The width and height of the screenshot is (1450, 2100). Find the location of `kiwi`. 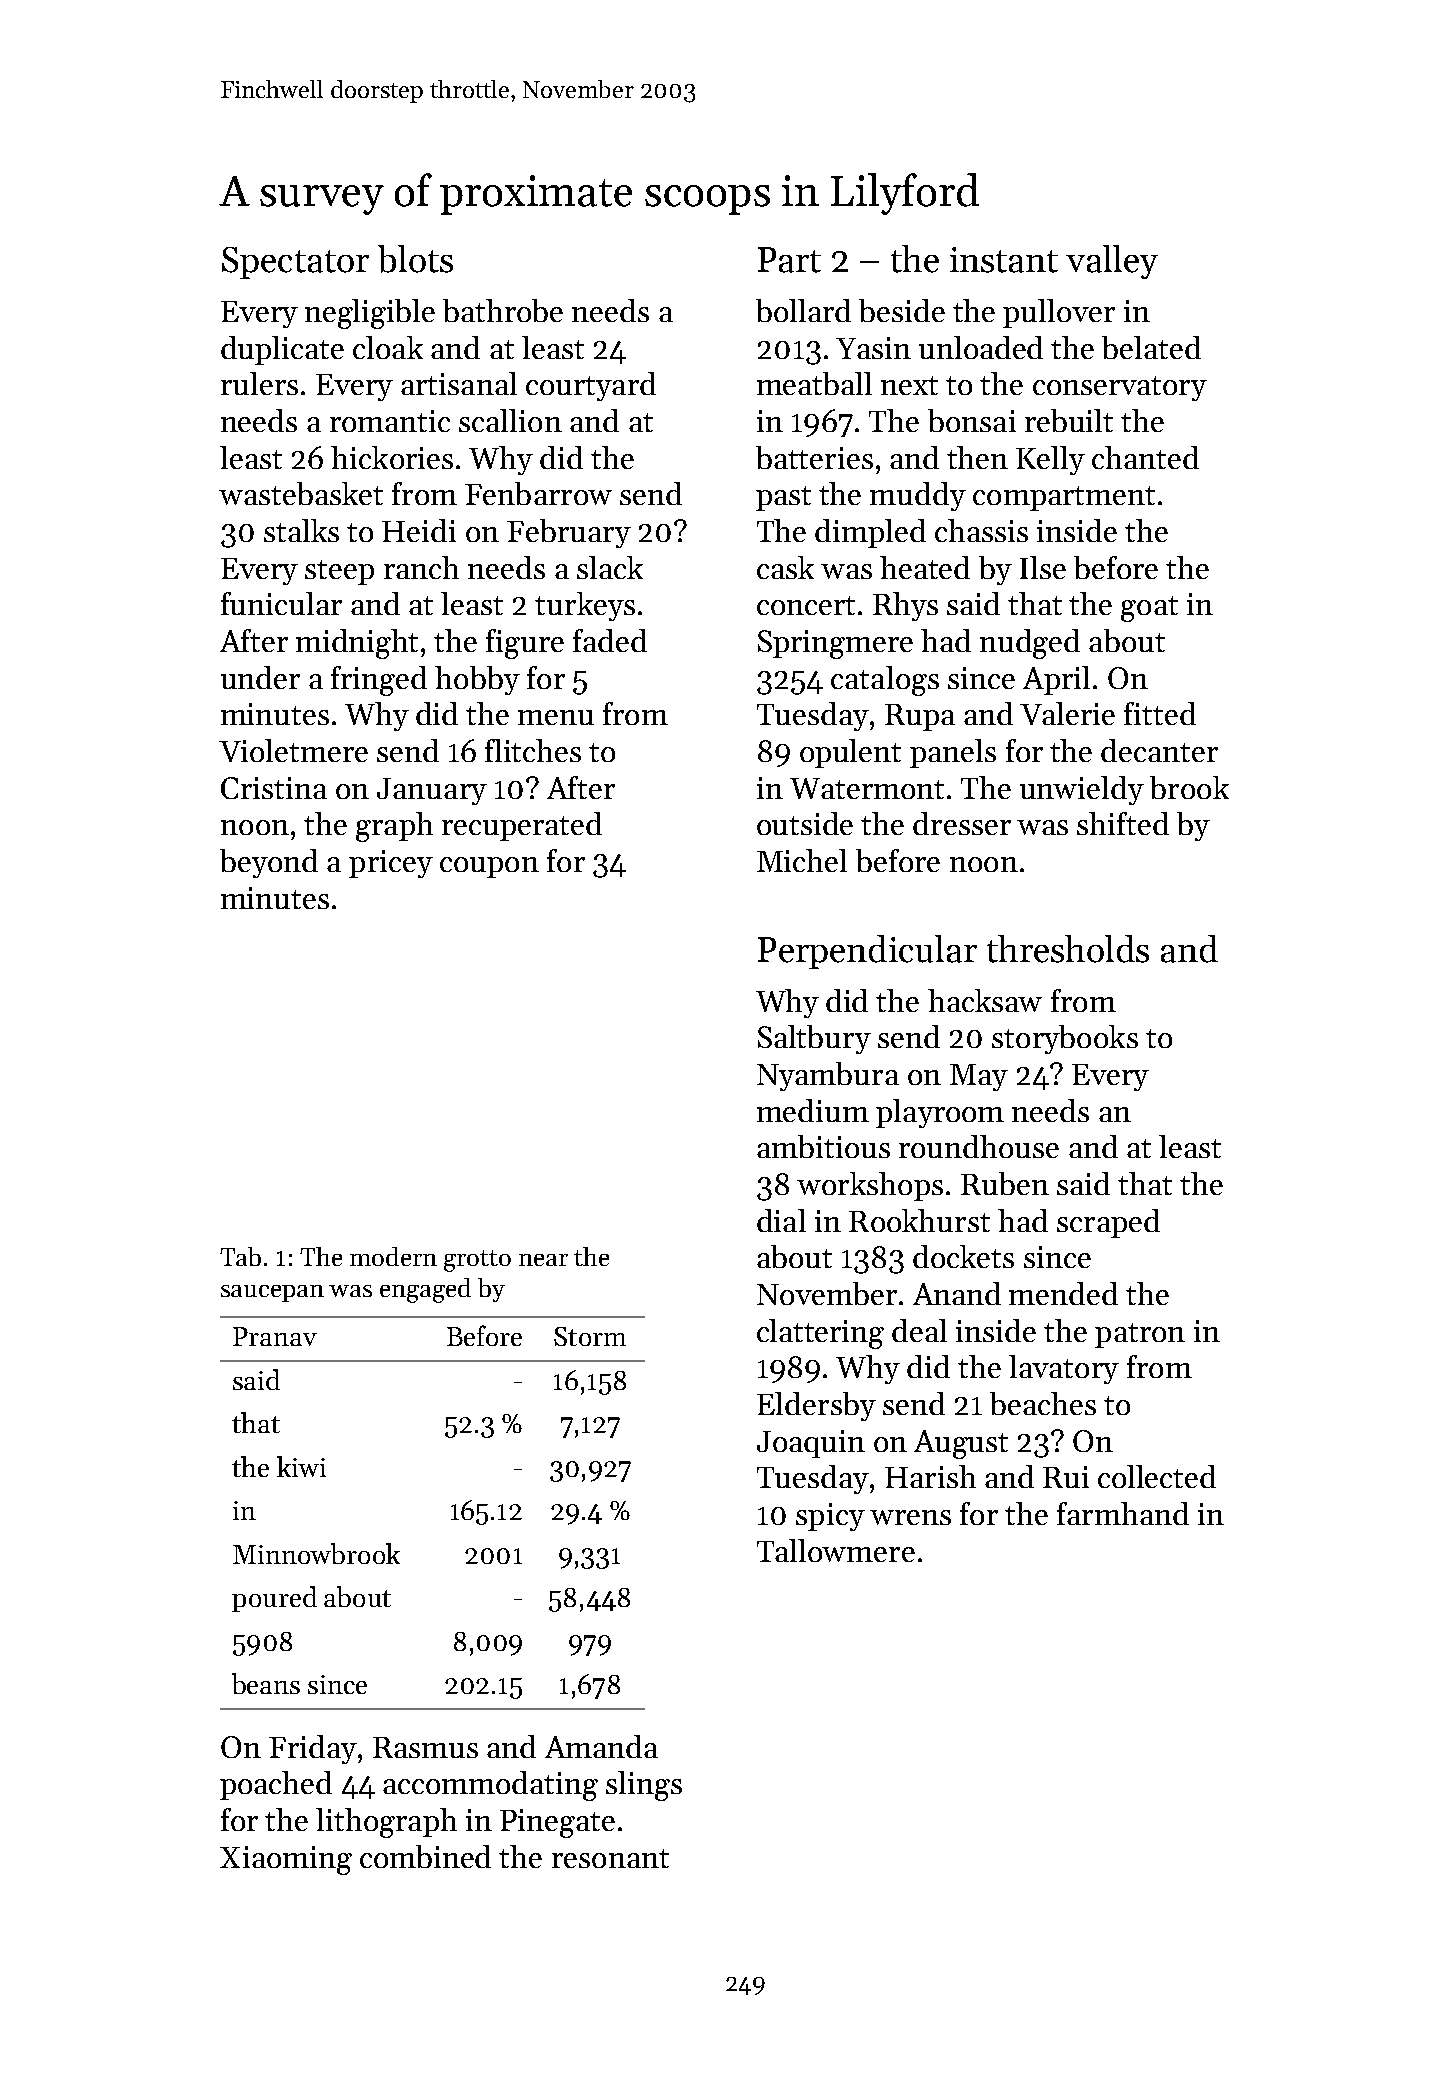

kiwi is located at coordinates (301, 1466).
